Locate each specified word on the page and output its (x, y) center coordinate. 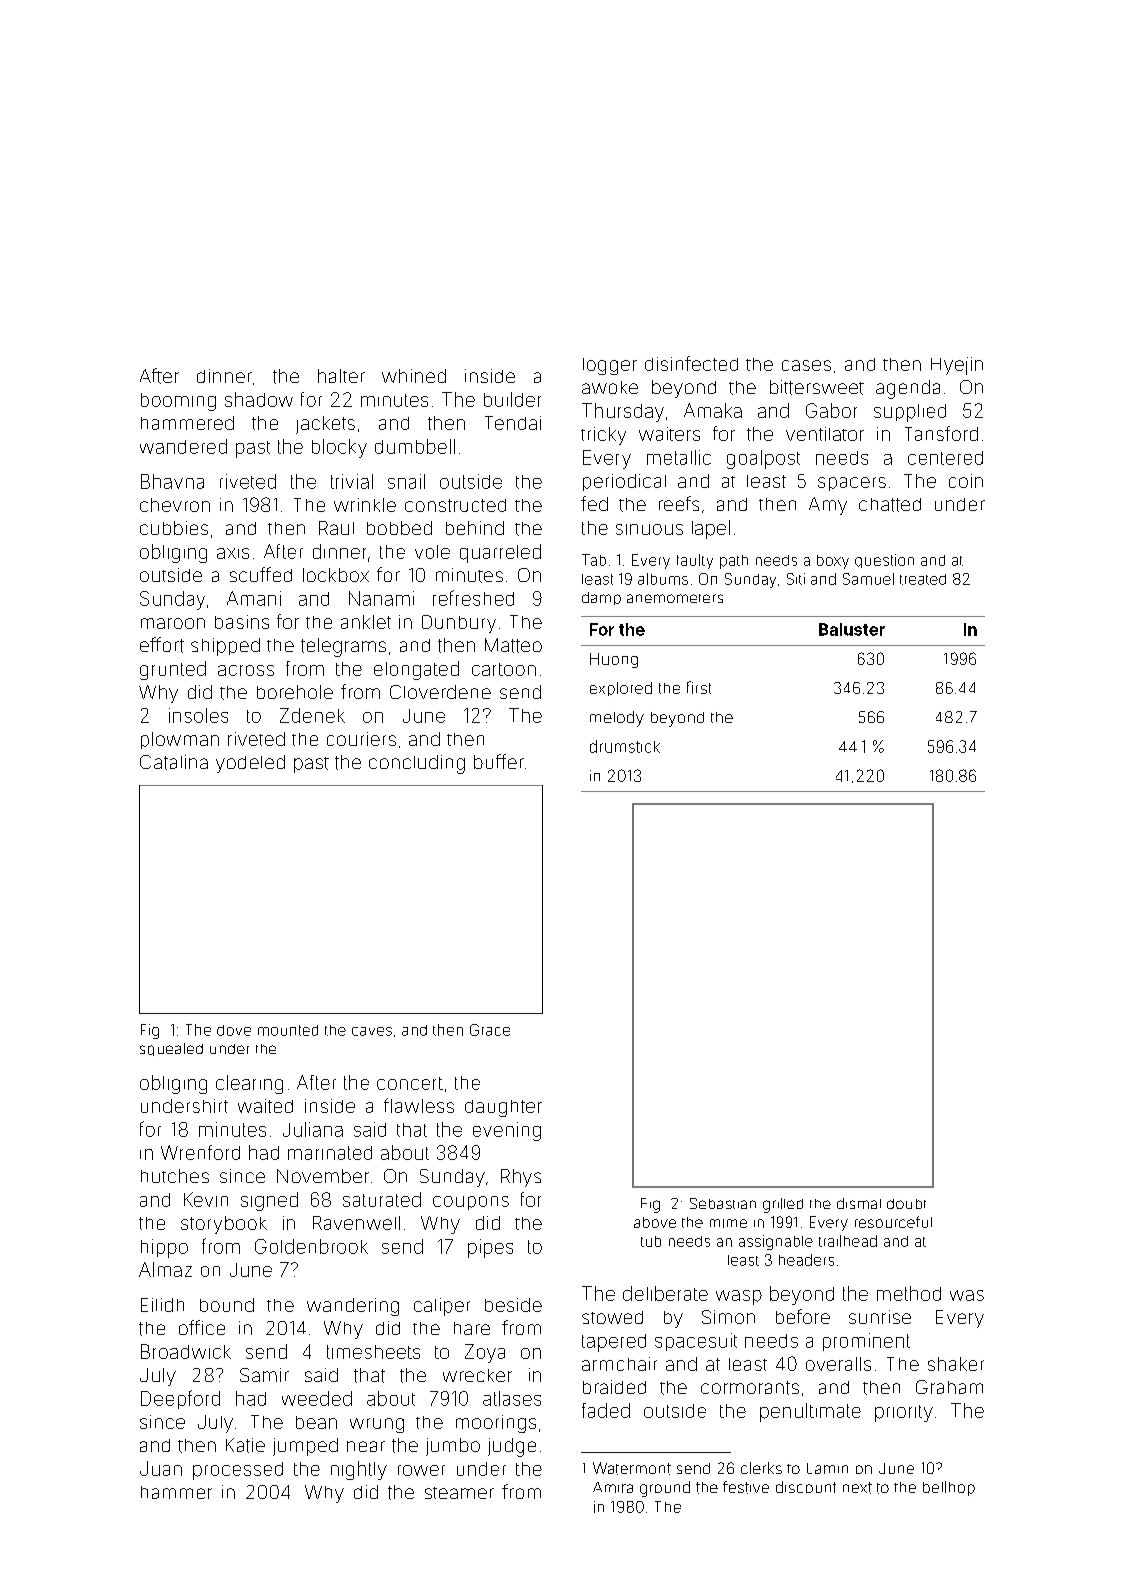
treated (923, 579)
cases (806, 365)
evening (507, 1131)
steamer (459, 1493)
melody (617, 719)
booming (178, 402)
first (699, 687)
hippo (164, 1248)
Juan (161, 1468)
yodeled (250, 764)
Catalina (174, 762)
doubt (906, 1204)
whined (414, 376)
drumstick (625, 746)
